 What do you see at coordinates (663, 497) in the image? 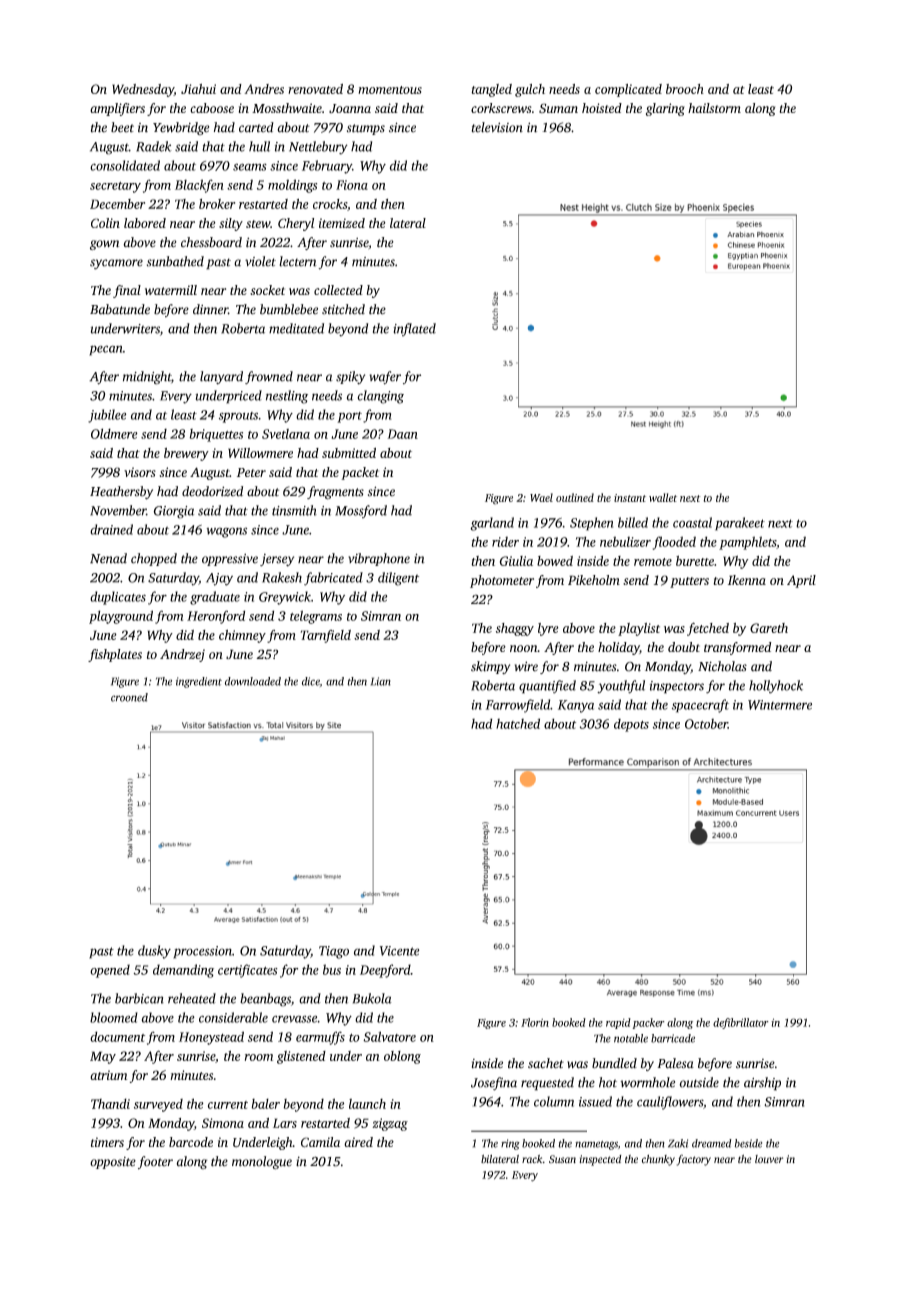
I see `wallet` at bounding box center [663, 497].
